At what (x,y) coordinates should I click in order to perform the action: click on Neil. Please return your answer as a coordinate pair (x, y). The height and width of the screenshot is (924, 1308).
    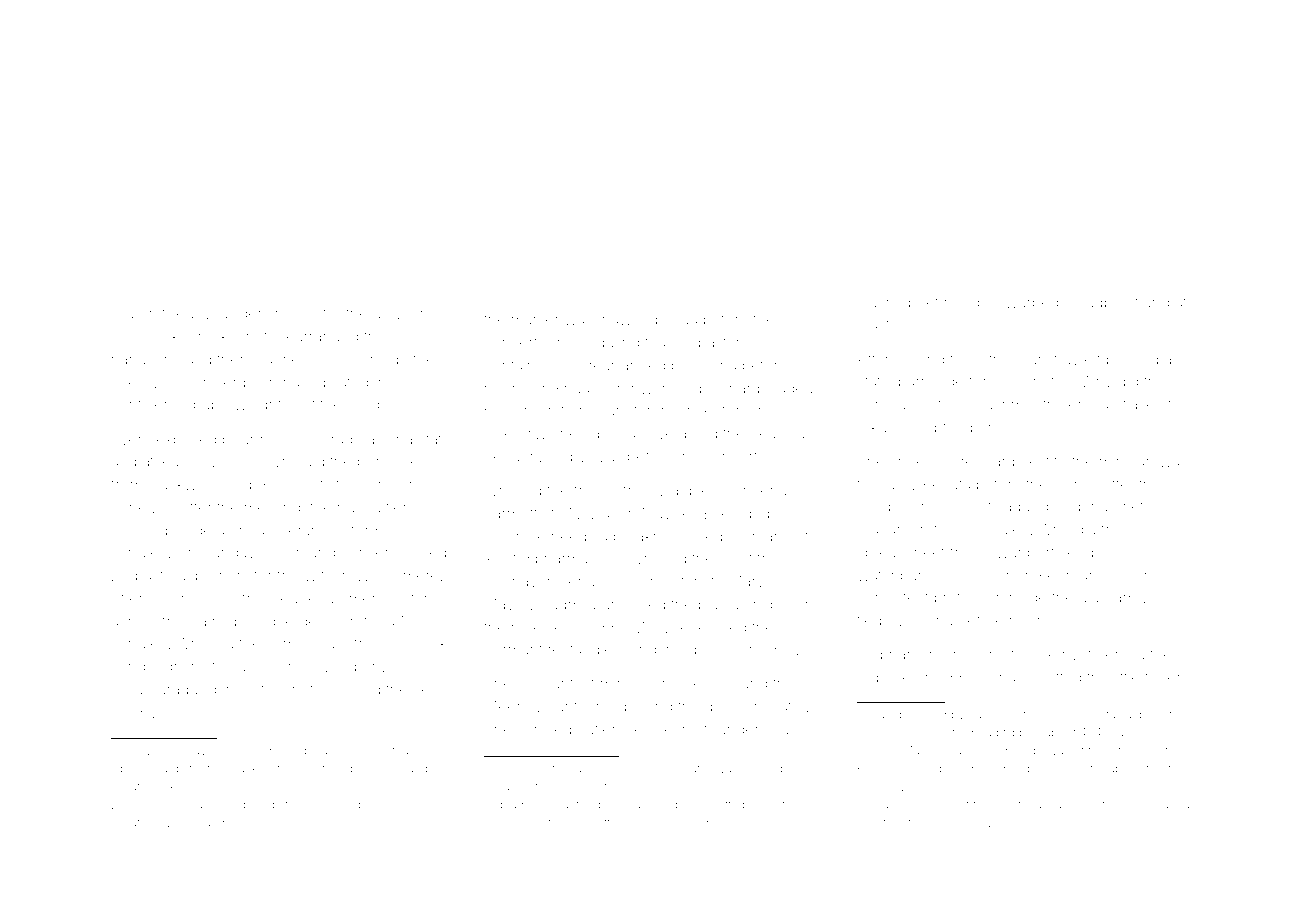
    Looking at the image, I should click on (189, 822).
